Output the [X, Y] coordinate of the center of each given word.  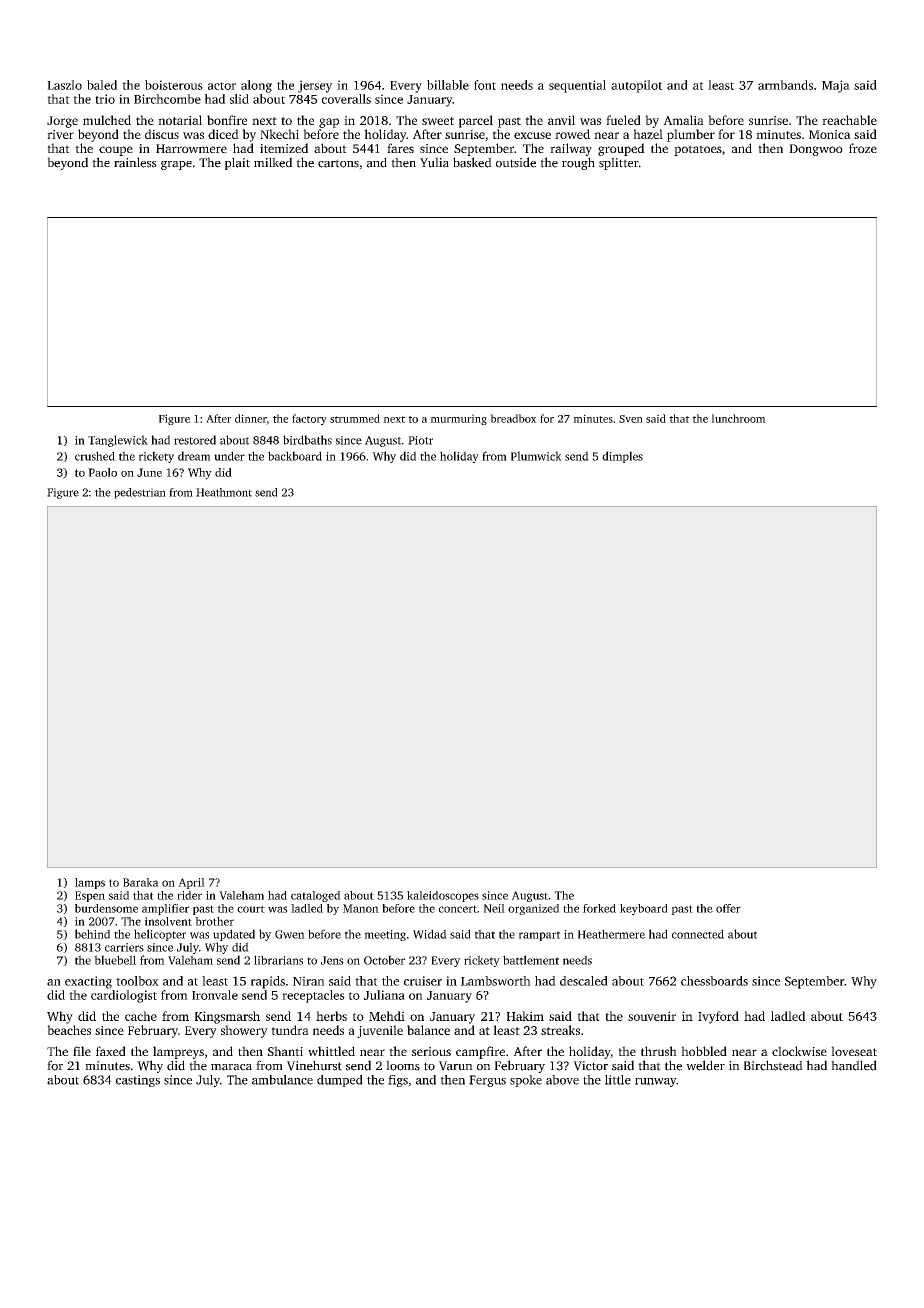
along [256, 86]
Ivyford [718, 1017]
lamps [90, 883]
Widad [430, 934]
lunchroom [739, 418]
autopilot [637, 86]
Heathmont [224, 492]
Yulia [434, 162]
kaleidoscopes [443, 896]
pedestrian [140, 493]
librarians [278, 960]
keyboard [644, 909]
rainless [135, 162]
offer [728, 908]
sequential [577, 86]
